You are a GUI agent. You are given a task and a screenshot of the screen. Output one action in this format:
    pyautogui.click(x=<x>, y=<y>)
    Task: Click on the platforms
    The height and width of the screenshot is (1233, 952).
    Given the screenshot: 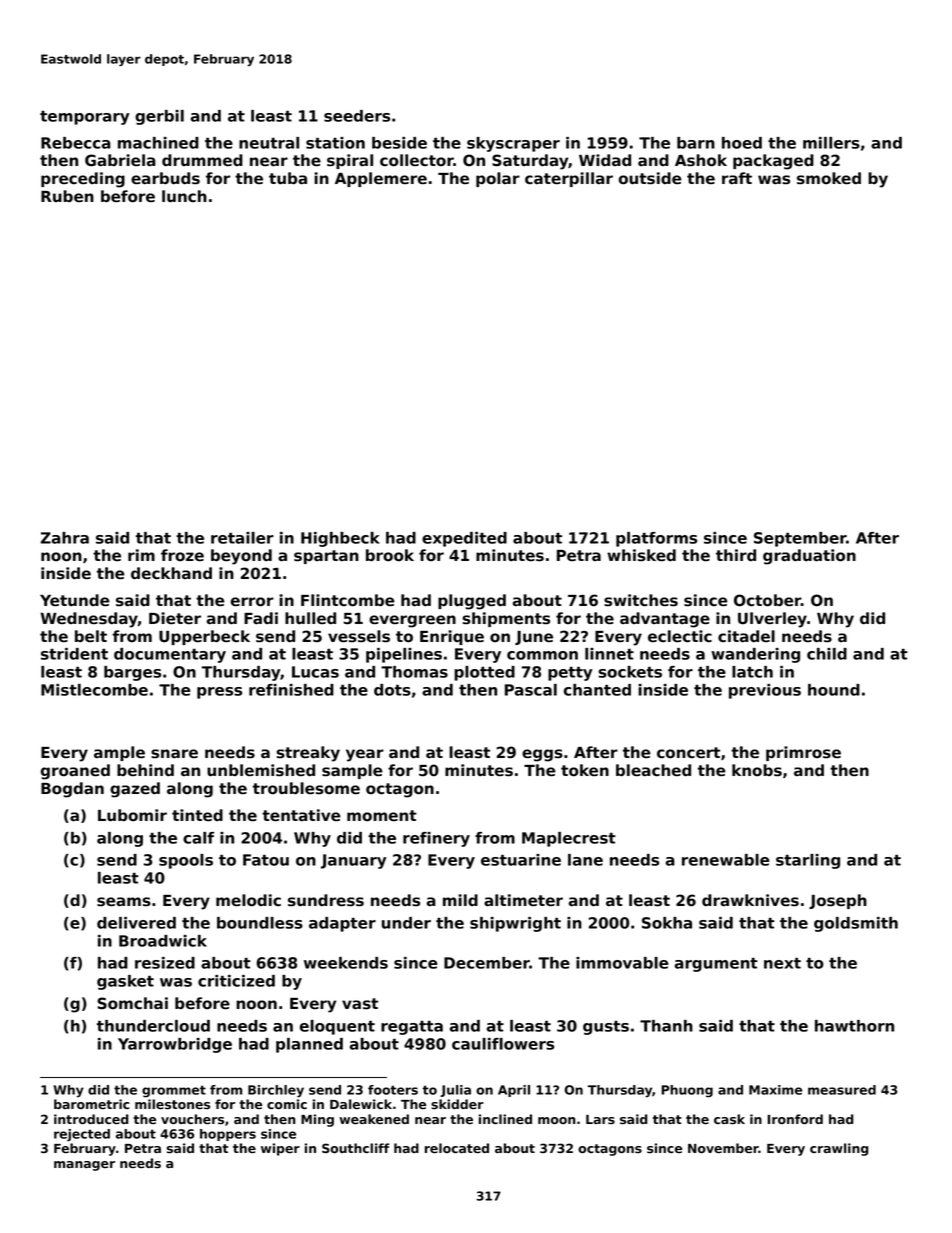 What is the action you would take?
    pyautogui.click(x=656, y=539)
